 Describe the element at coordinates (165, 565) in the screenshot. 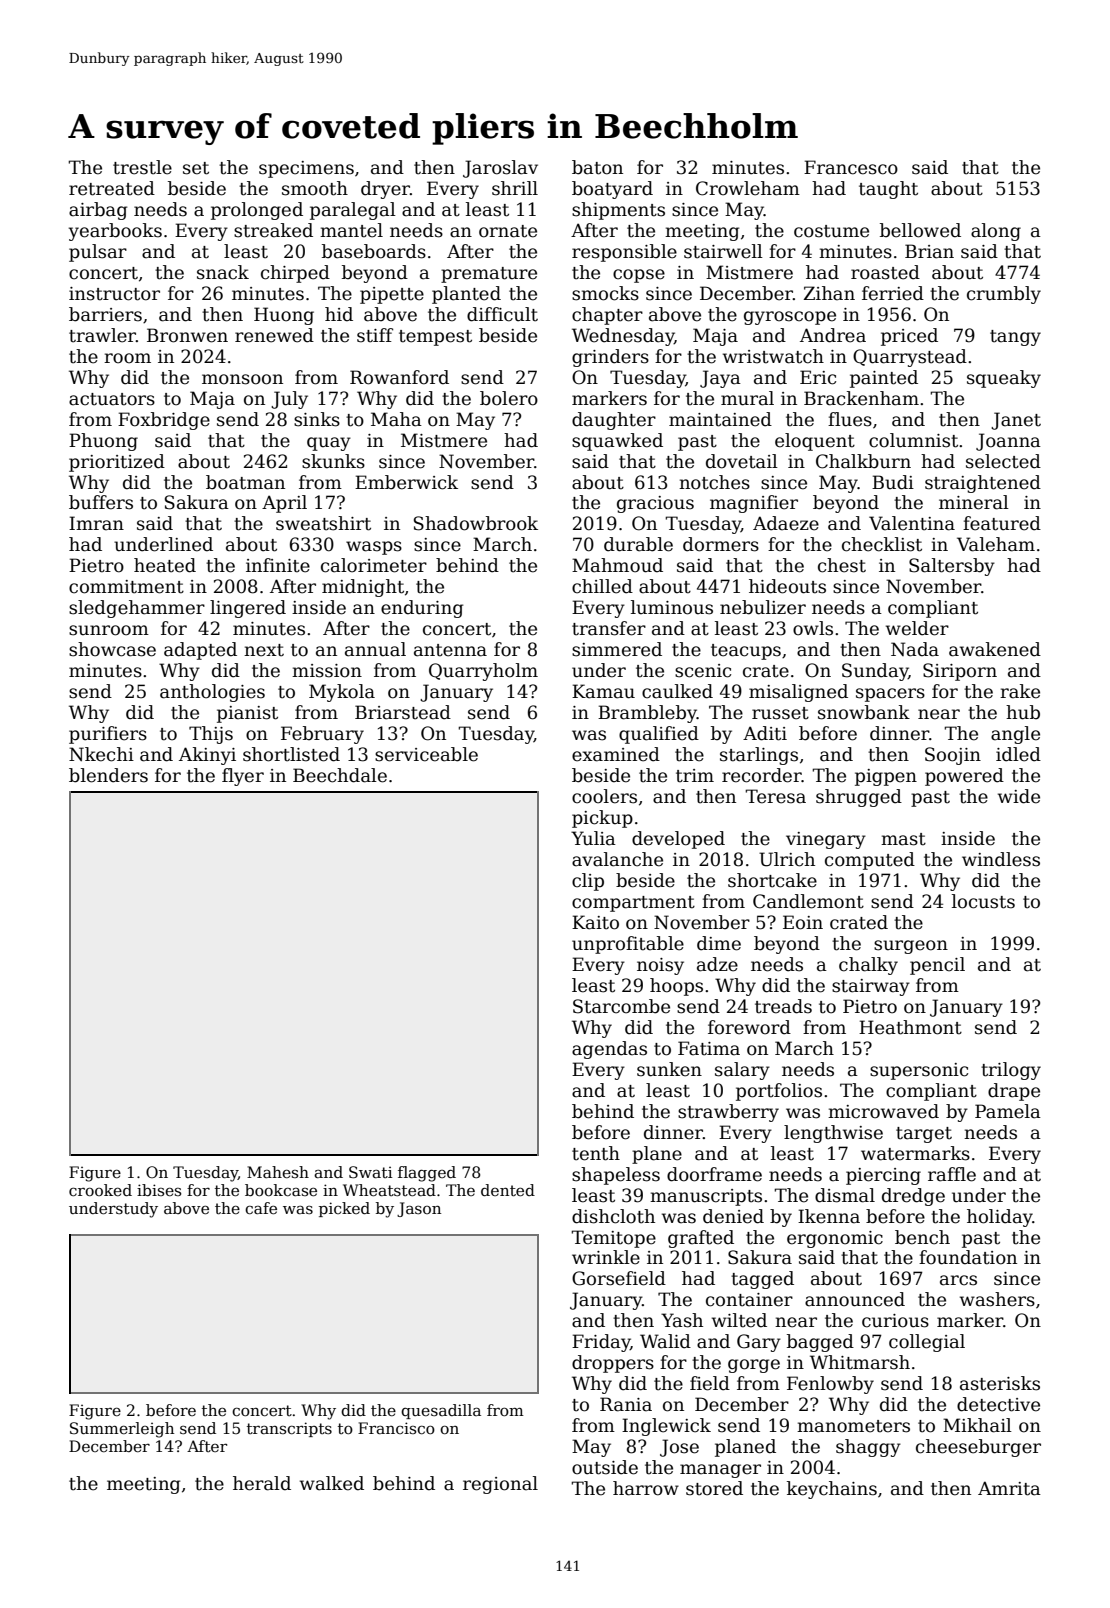

I see `heated` at that location.
